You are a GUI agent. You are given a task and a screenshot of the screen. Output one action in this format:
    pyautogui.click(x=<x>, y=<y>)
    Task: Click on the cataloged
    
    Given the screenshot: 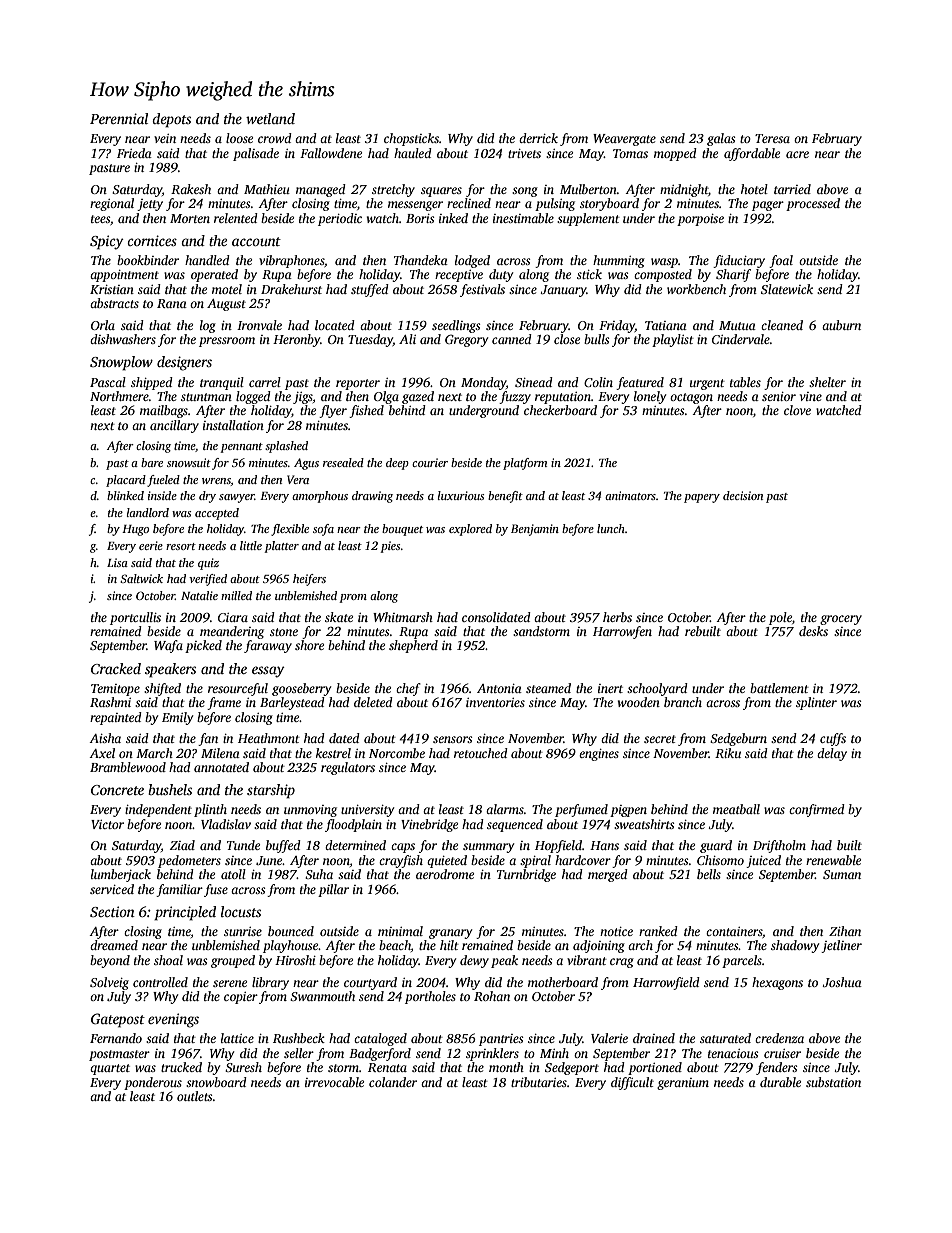 What is the action you would take?
    pyautogui.click(x=380, y=1039)
